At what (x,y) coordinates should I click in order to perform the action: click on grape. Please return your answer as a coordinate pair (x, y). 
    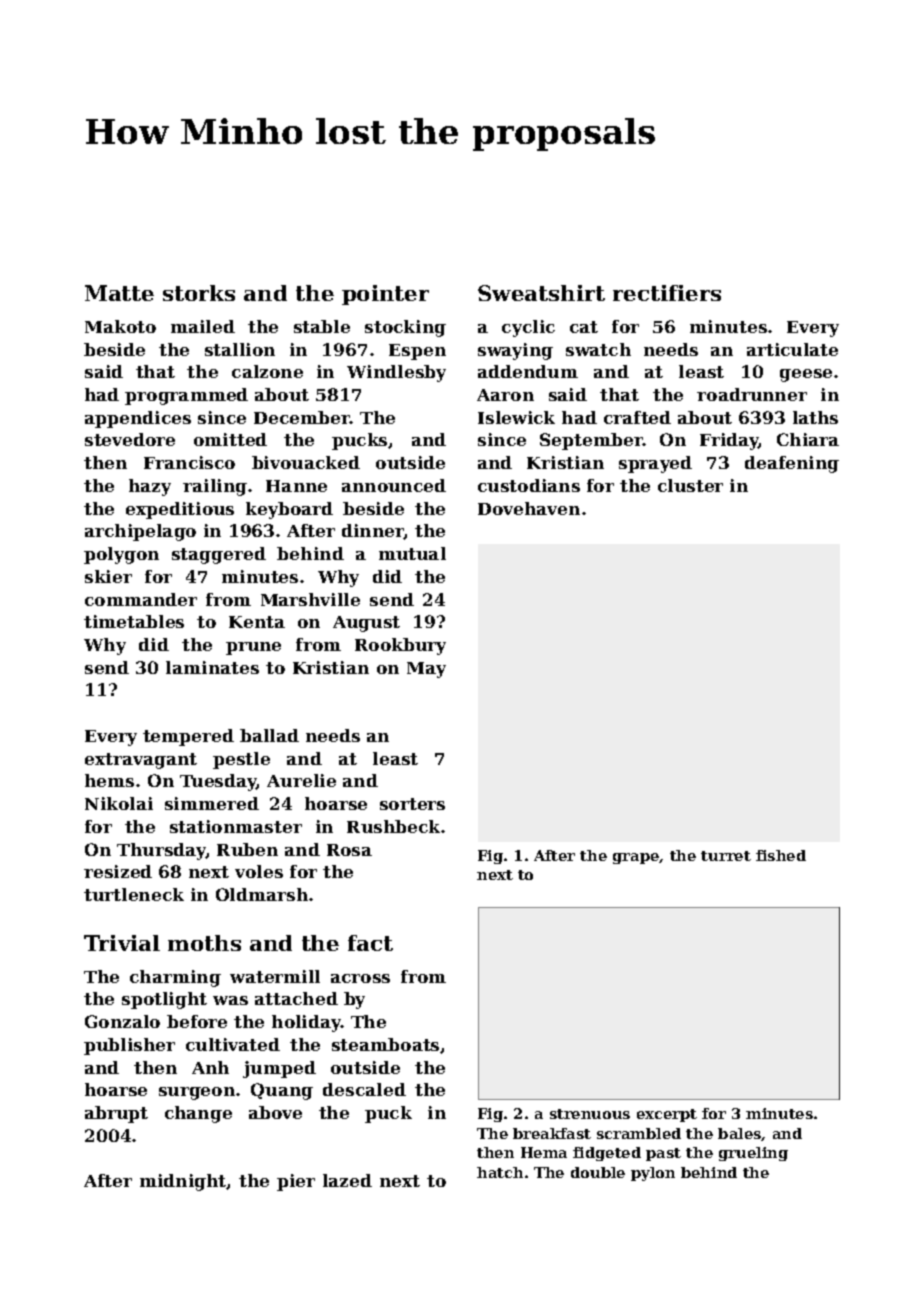
    Looking at the image, I should click on (636, 858).
